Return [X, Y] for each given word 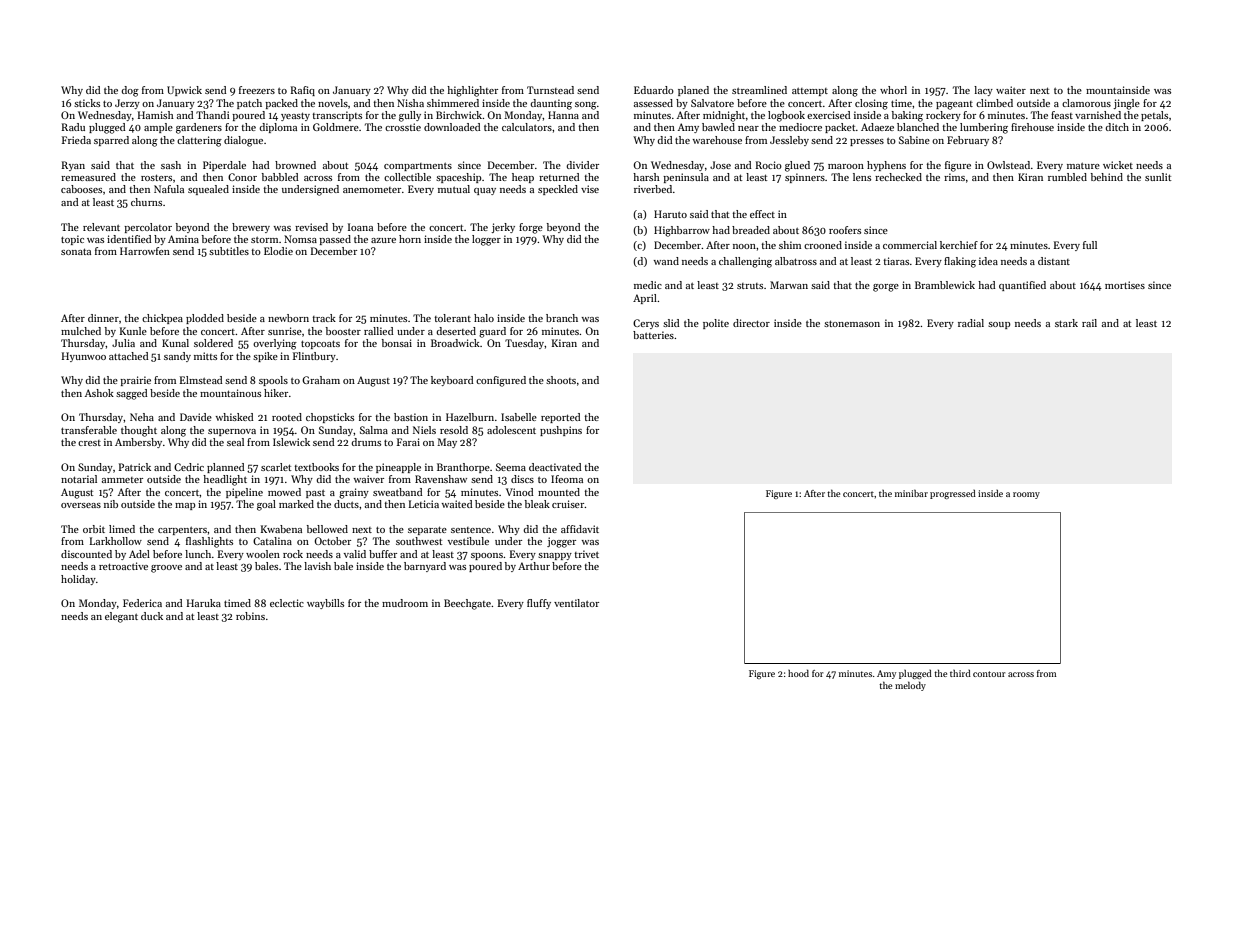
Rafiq [302, 91]
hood [798, 673]
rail [1089, 323]
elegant [121, 617]
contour [989, 674]
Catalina [272, 541]
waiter [1011, 90]
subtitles [229, 251]
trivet [586, 554]
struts [750, 286]
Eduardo [654, 90]
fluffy [539, 604]
